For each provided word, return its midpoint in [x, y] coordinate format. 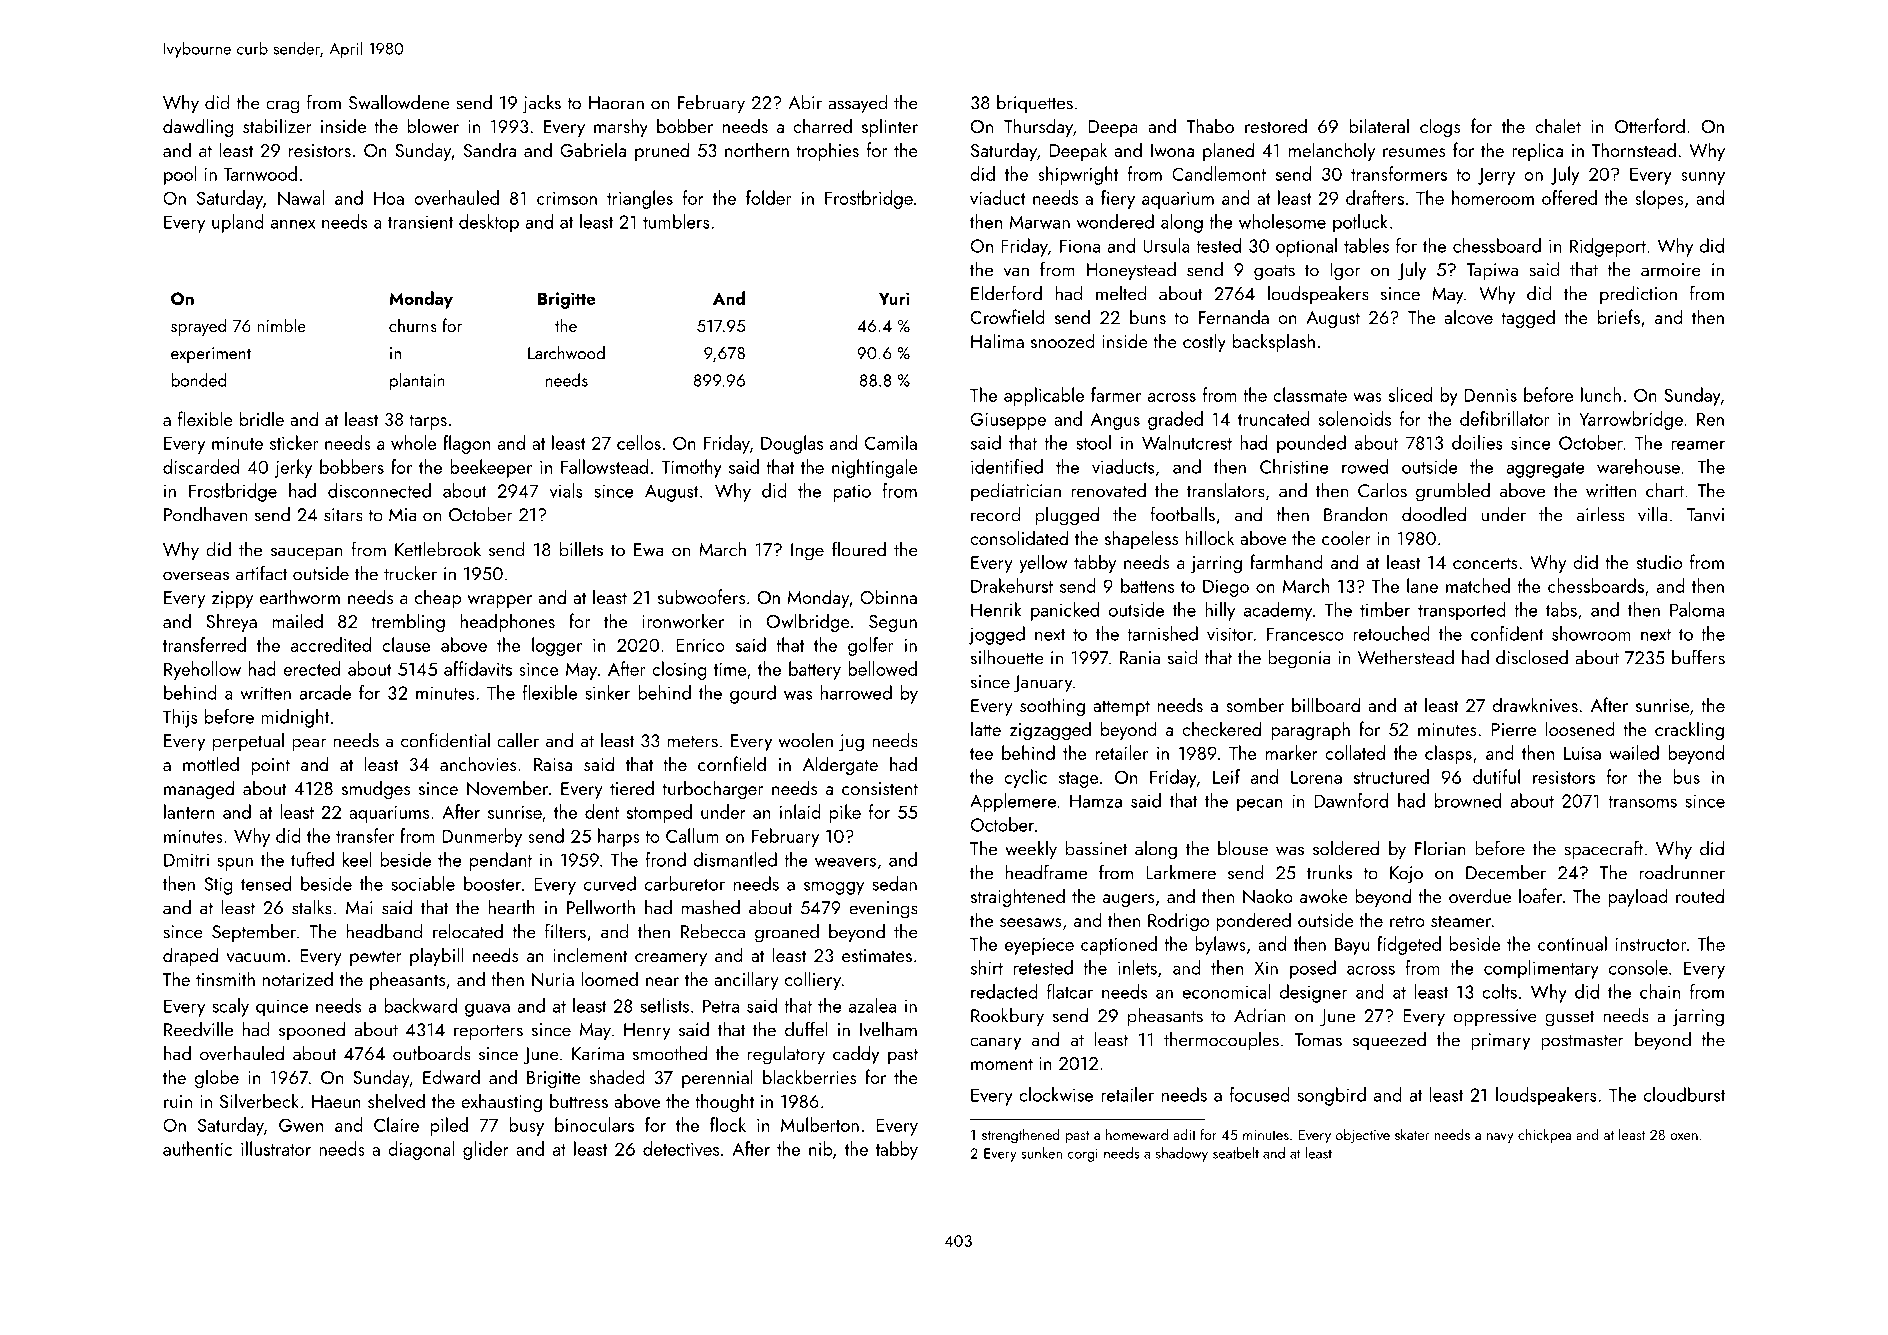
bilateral [1379, 125]
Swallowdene [399, 102]
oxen [1684, 1136]
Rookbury [1007, 1017]
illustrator [276, 1148]
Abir [805, 102]
